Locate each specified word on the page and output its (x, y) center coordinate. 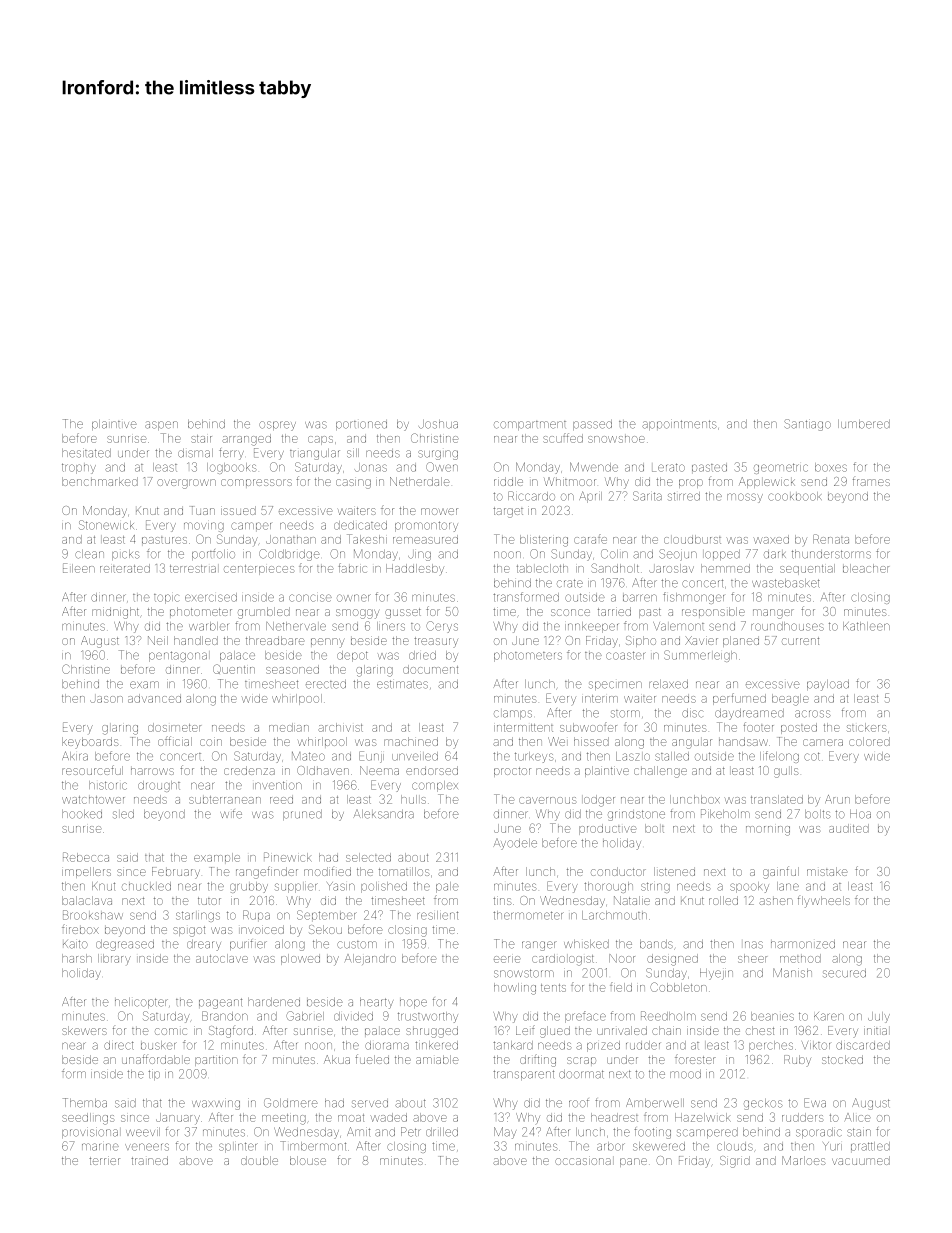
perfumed (739, 699)
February (176, 873)
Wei (556, 741)
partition (216, 1060)
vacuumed (861, 1160)
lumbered (864, 424)
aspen (161, 425)
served (370, 1103)
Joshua (438, 424)
